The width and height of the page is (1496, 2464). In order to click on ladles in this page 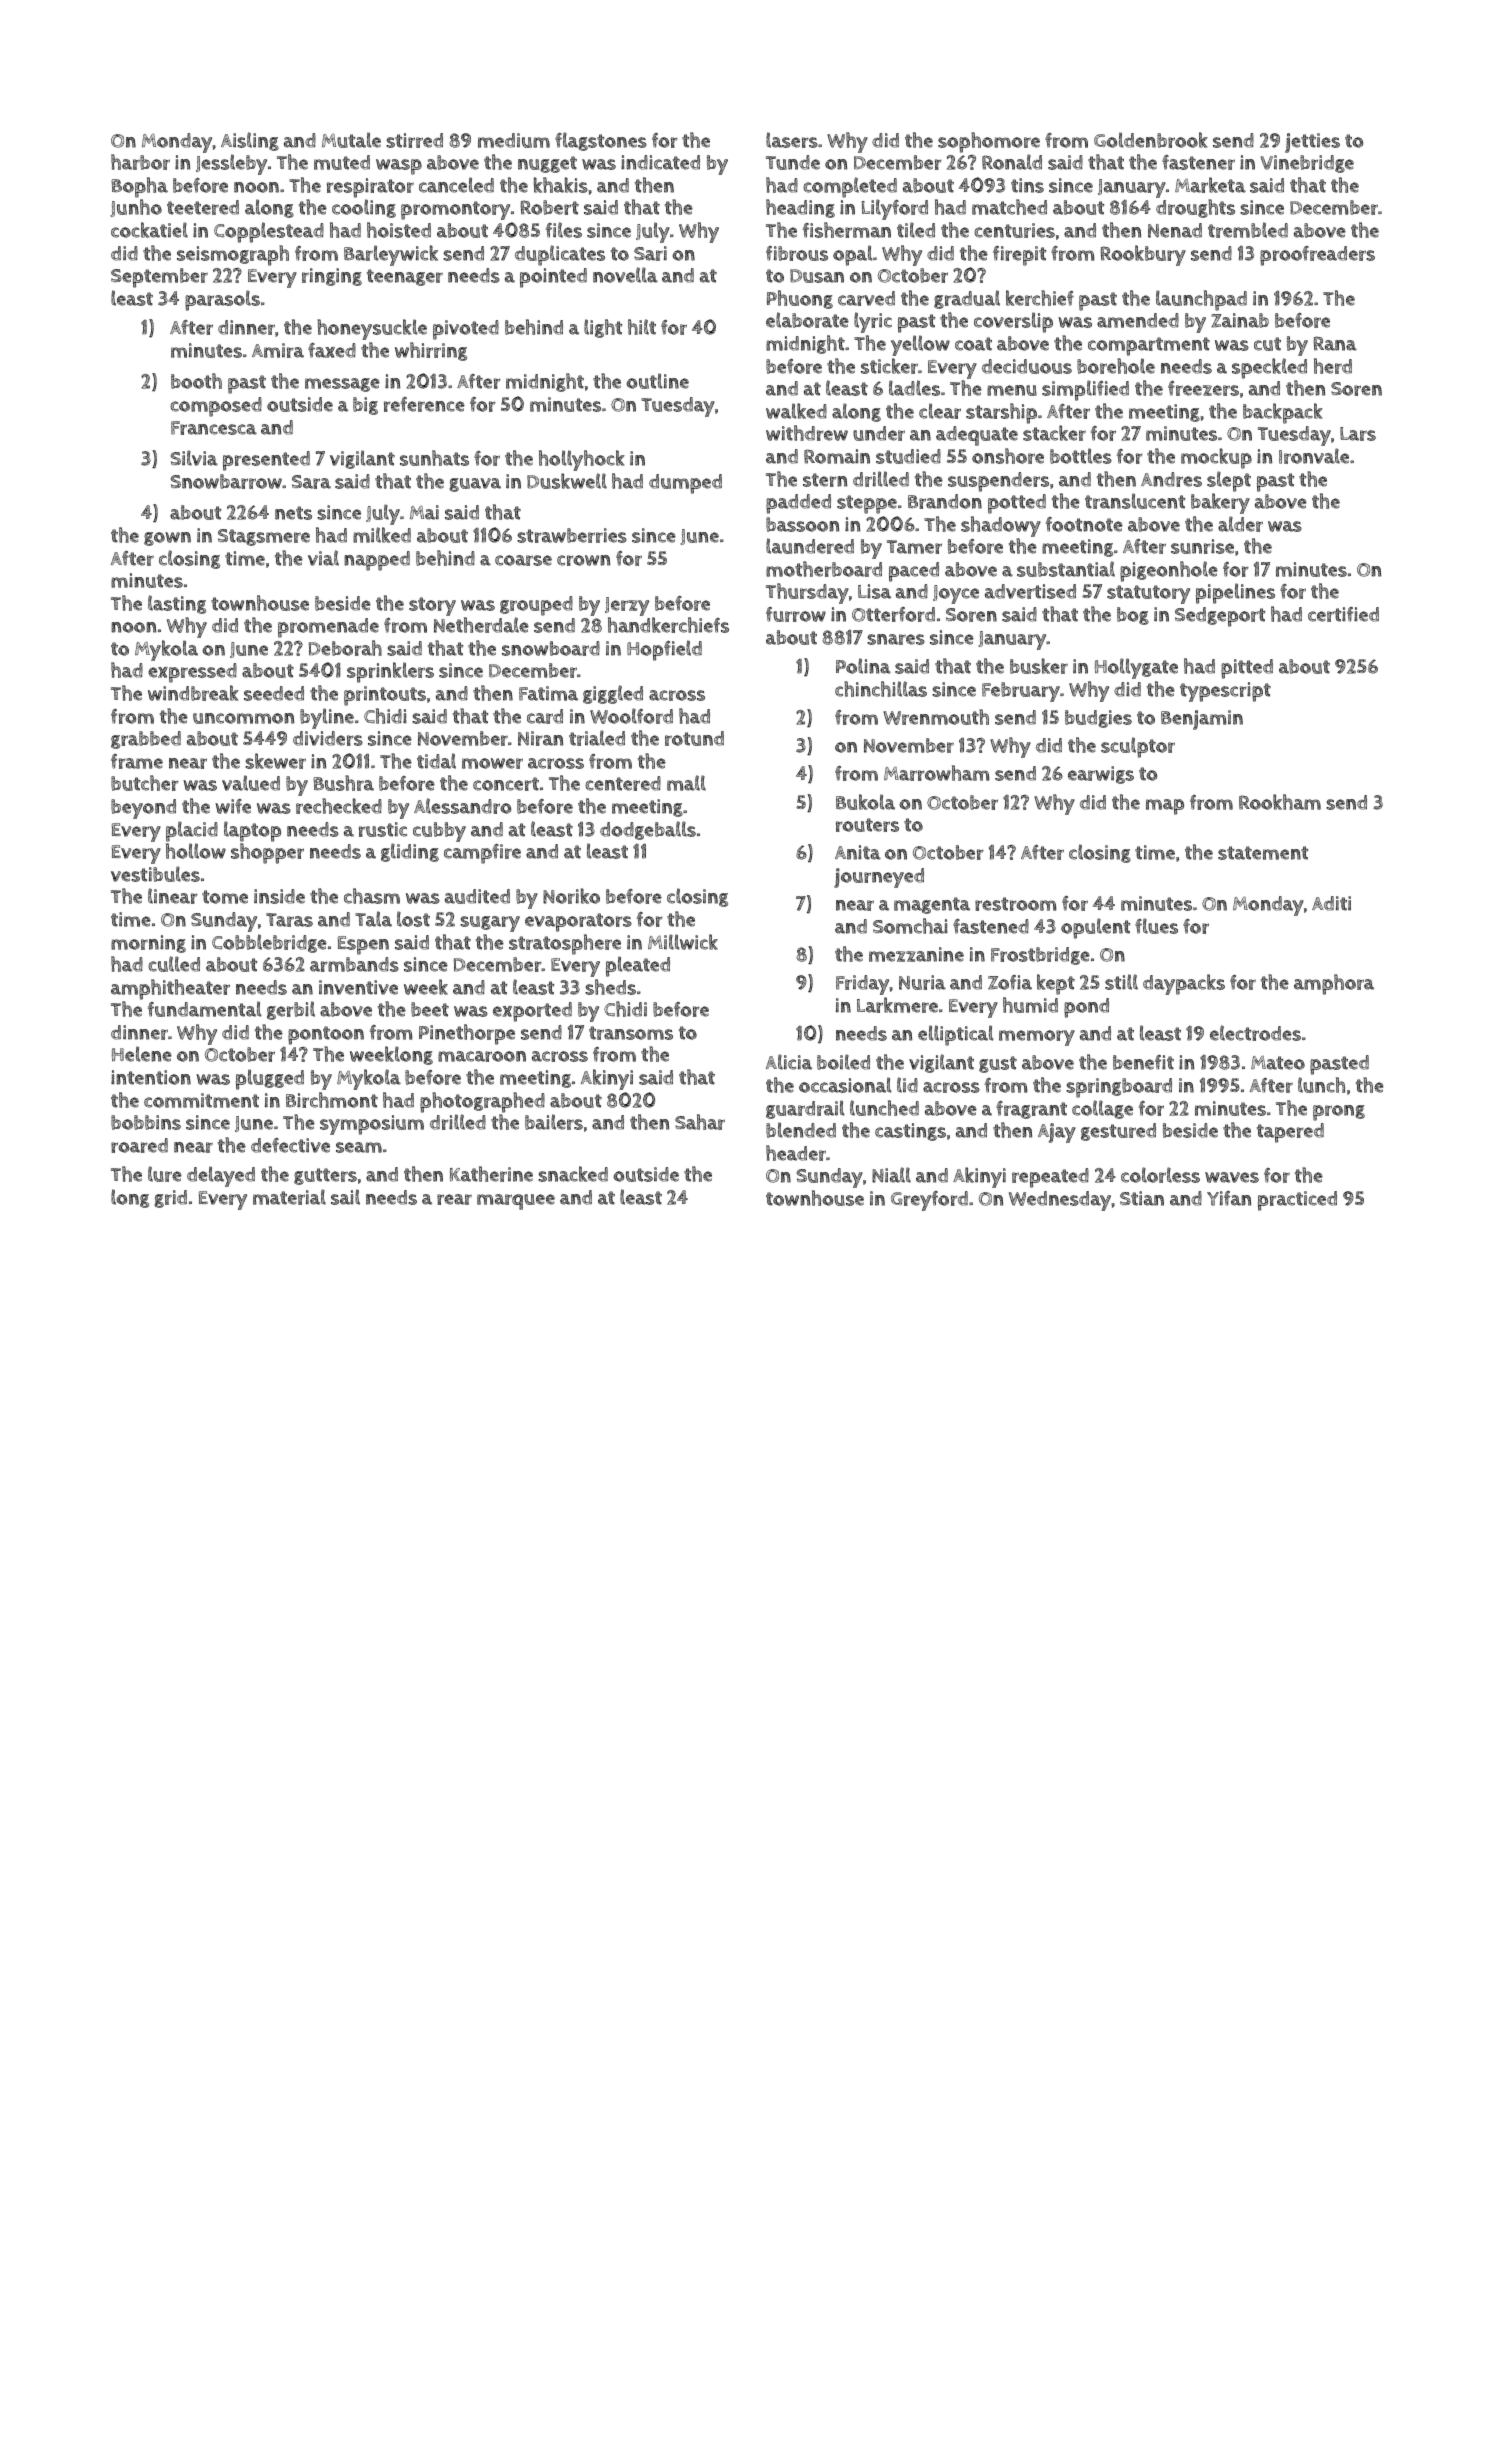, I will do `click(914, 388)`.
